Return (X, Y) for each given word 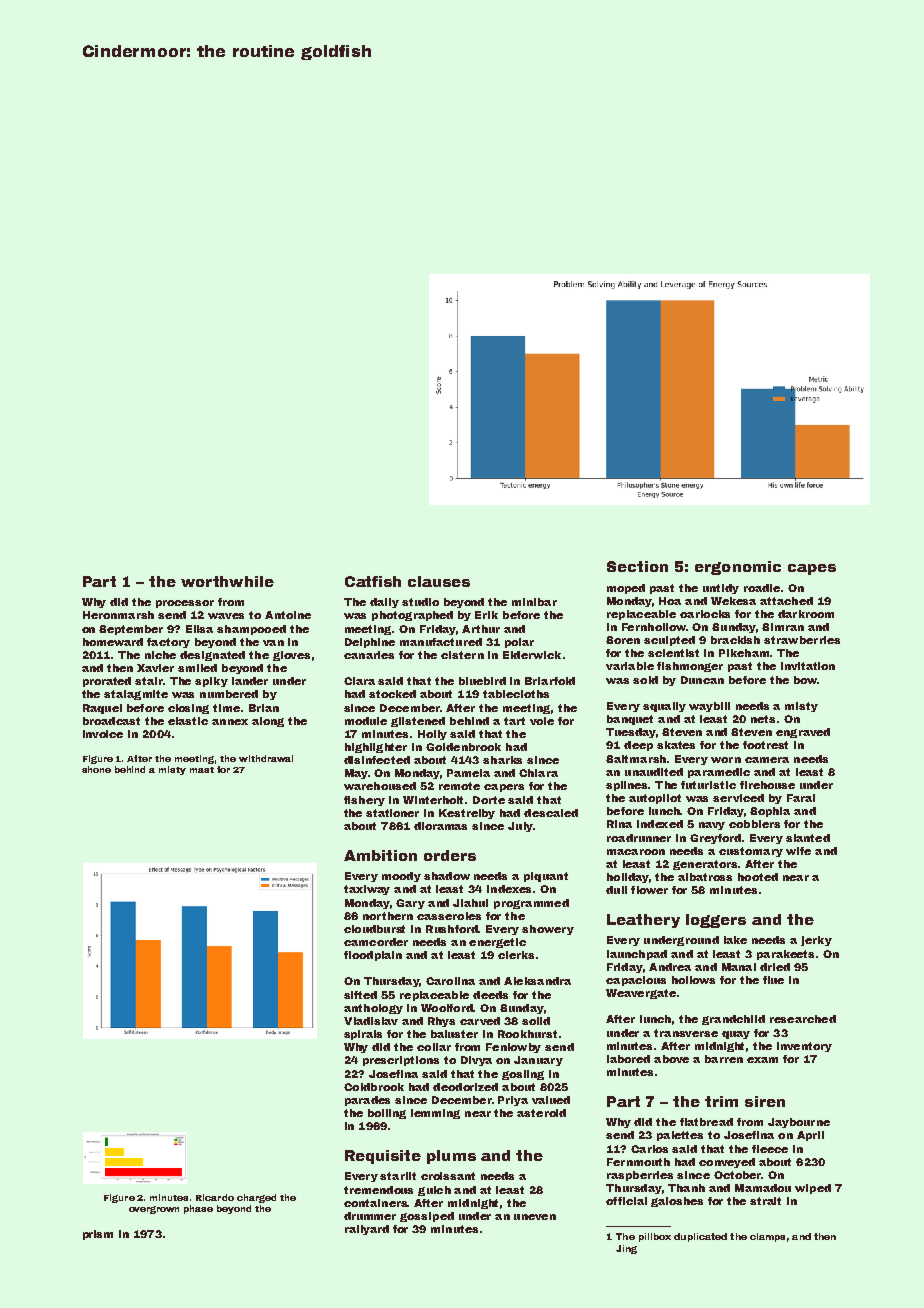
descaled (551, 813)
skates (676, 745)
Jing (626, 1249)
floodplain (373, 956)
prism (98, 1235)
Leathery (643, 921)
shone (96, 769)
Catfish (373, 581)
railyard (367, 1230)
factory (168, 643)
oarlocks (705, 614)
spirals (363, 1035)
